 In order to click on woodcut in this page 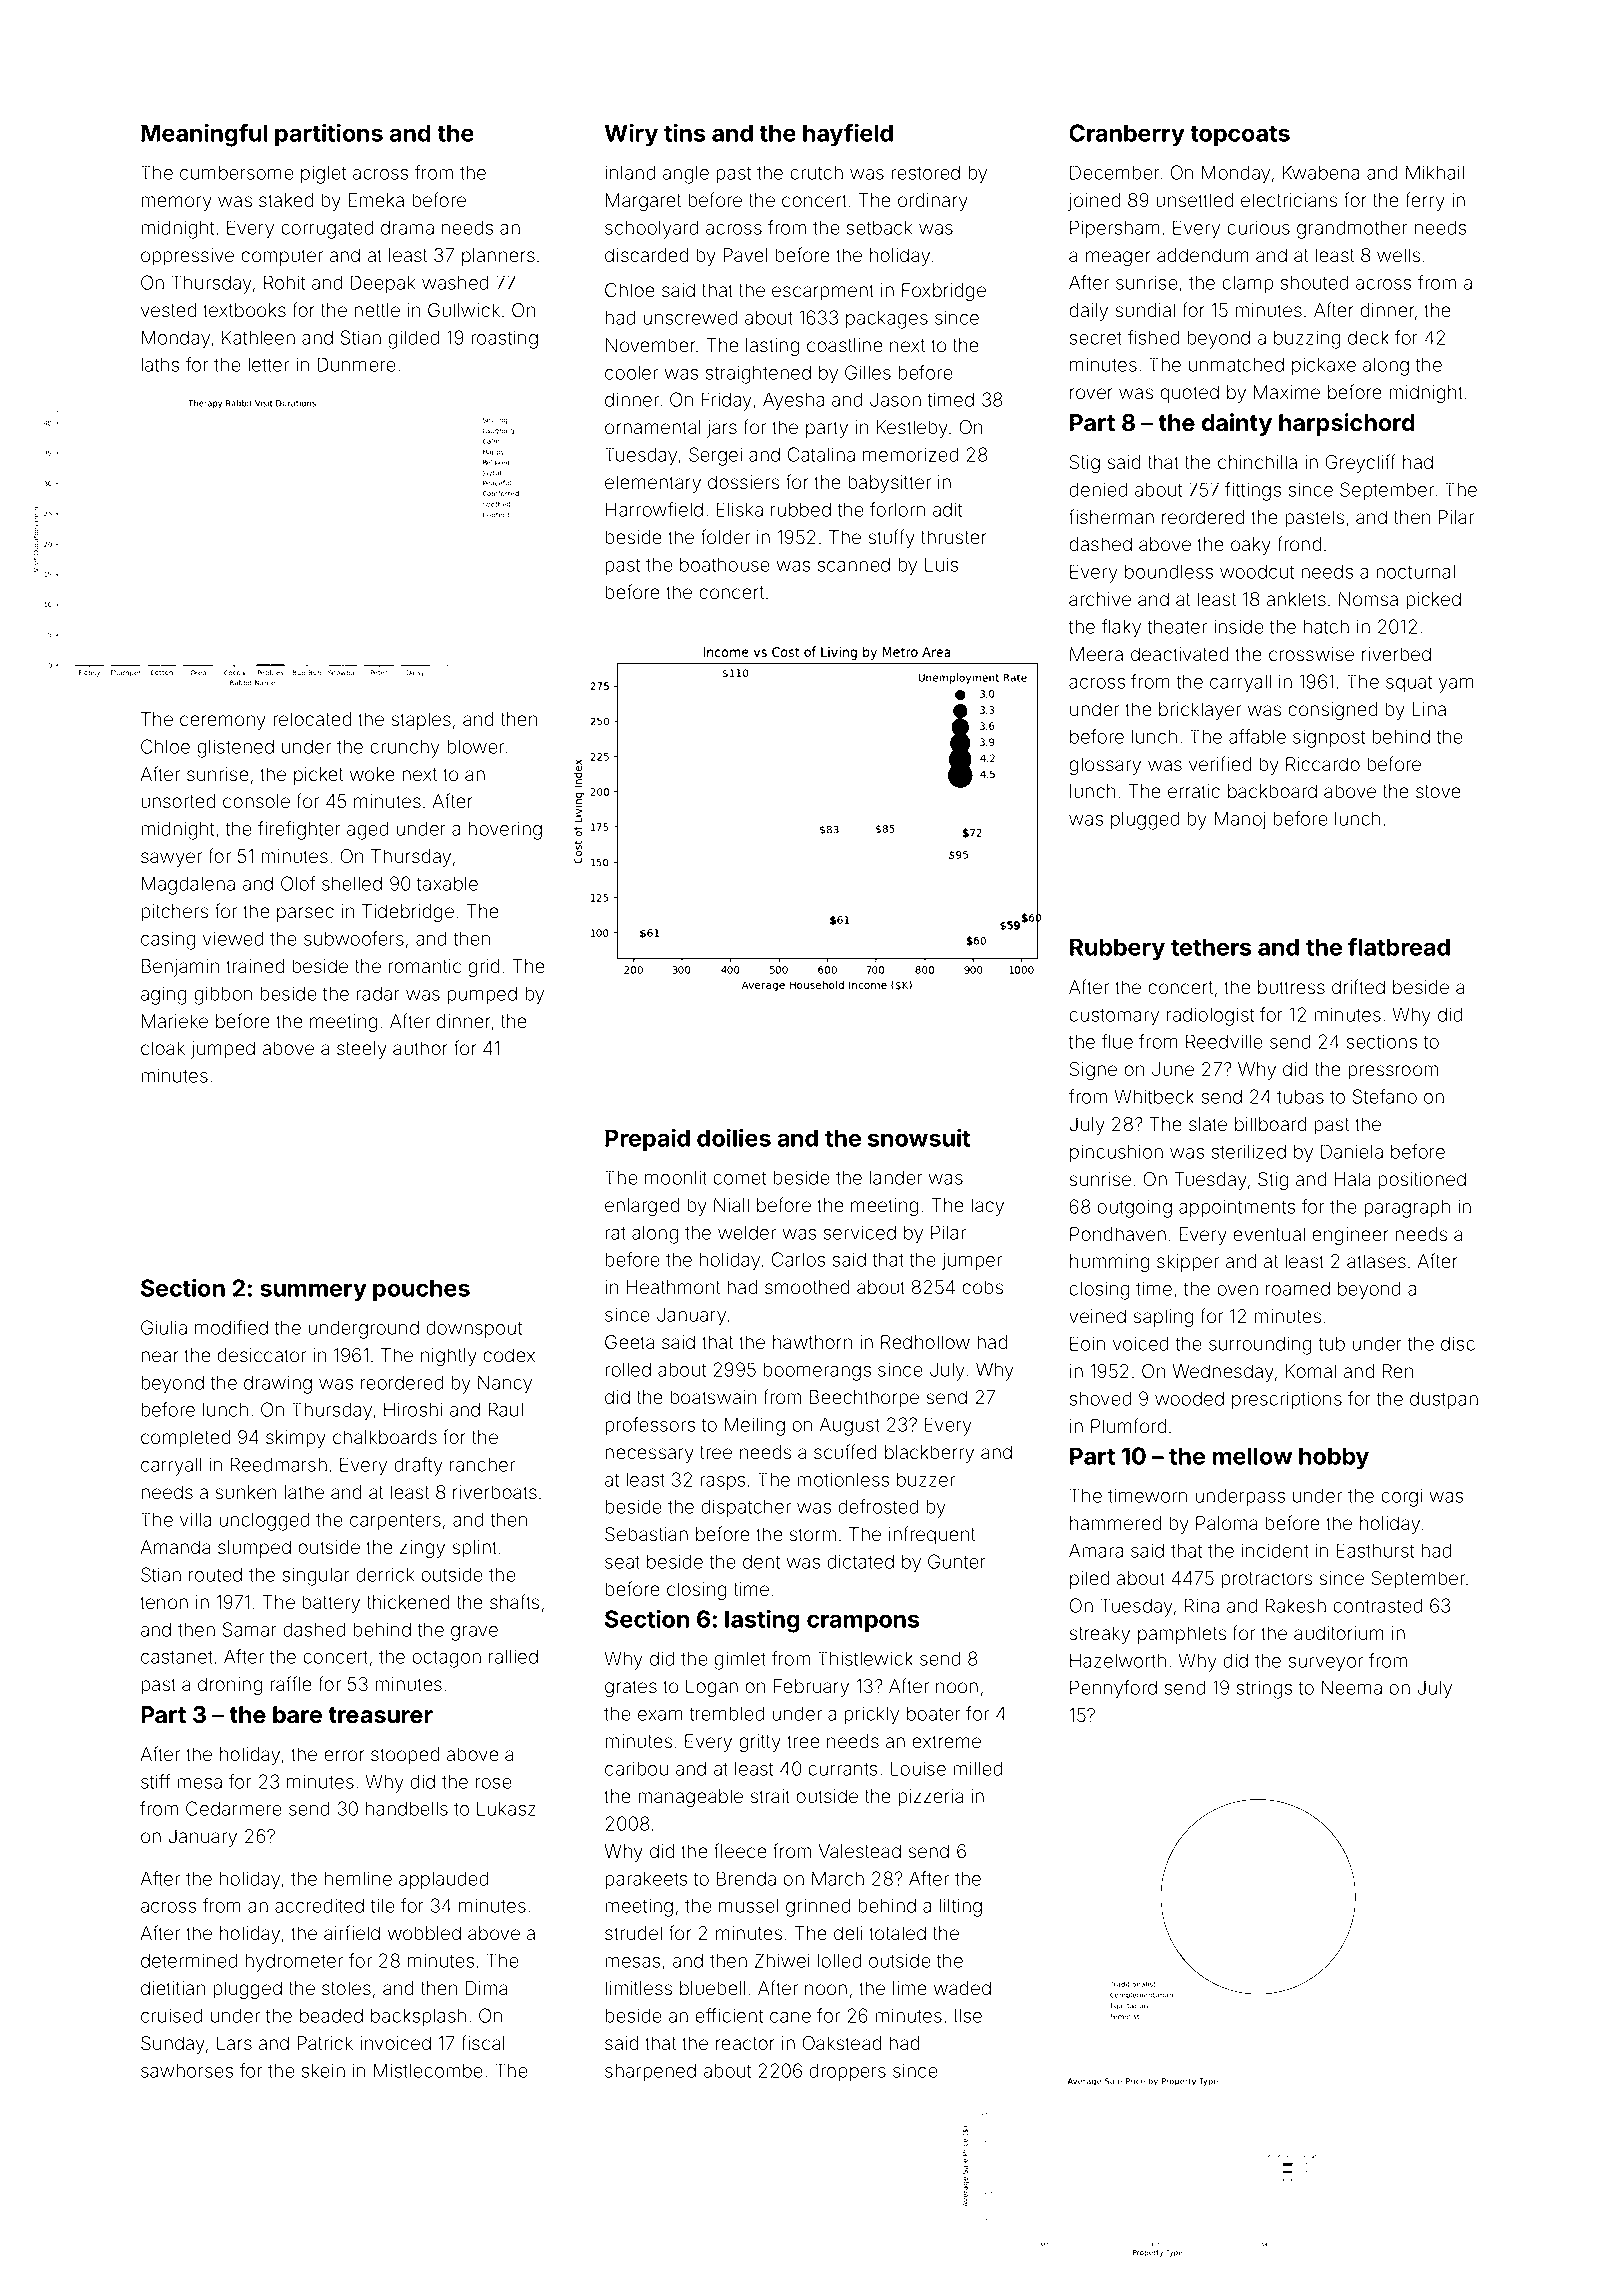, I will do `click(1257, 572)`.
